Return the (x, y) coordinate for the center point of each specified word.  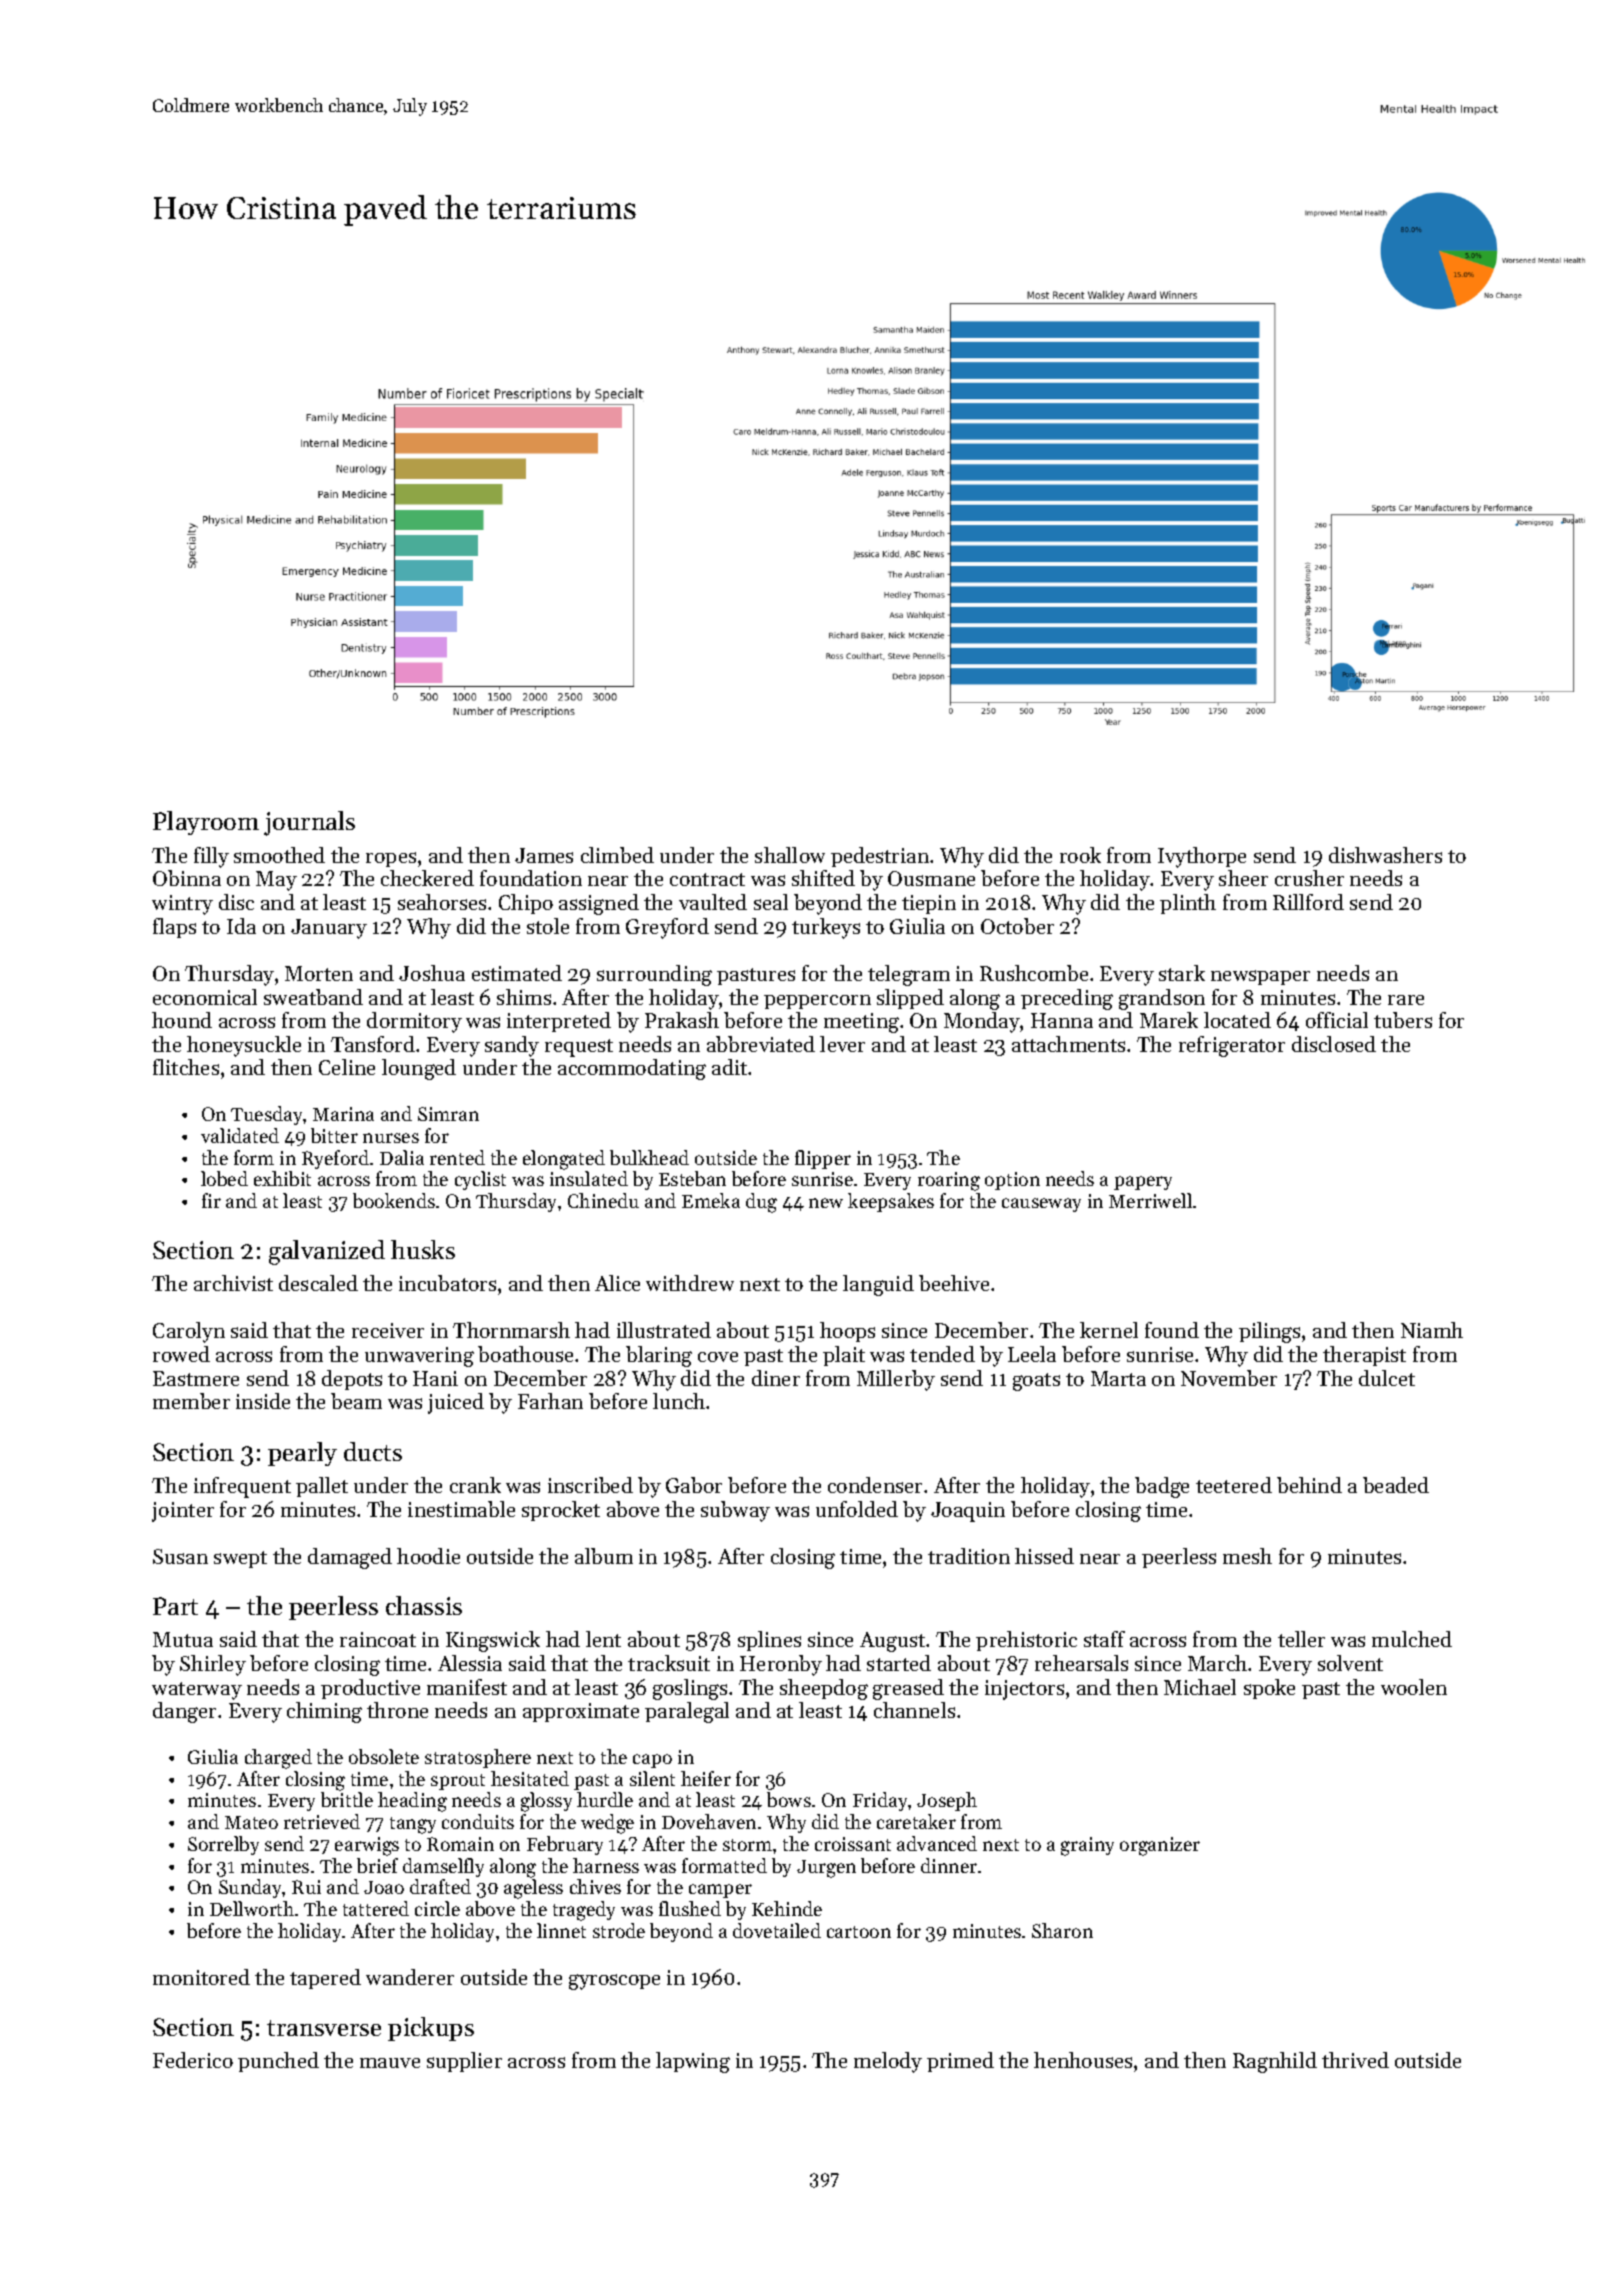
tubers (1403, 1020)
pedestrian (880, 857)
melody (888, 2062)
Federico (193, 2060)
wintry (182, 905)
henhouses (1083, 2060)
